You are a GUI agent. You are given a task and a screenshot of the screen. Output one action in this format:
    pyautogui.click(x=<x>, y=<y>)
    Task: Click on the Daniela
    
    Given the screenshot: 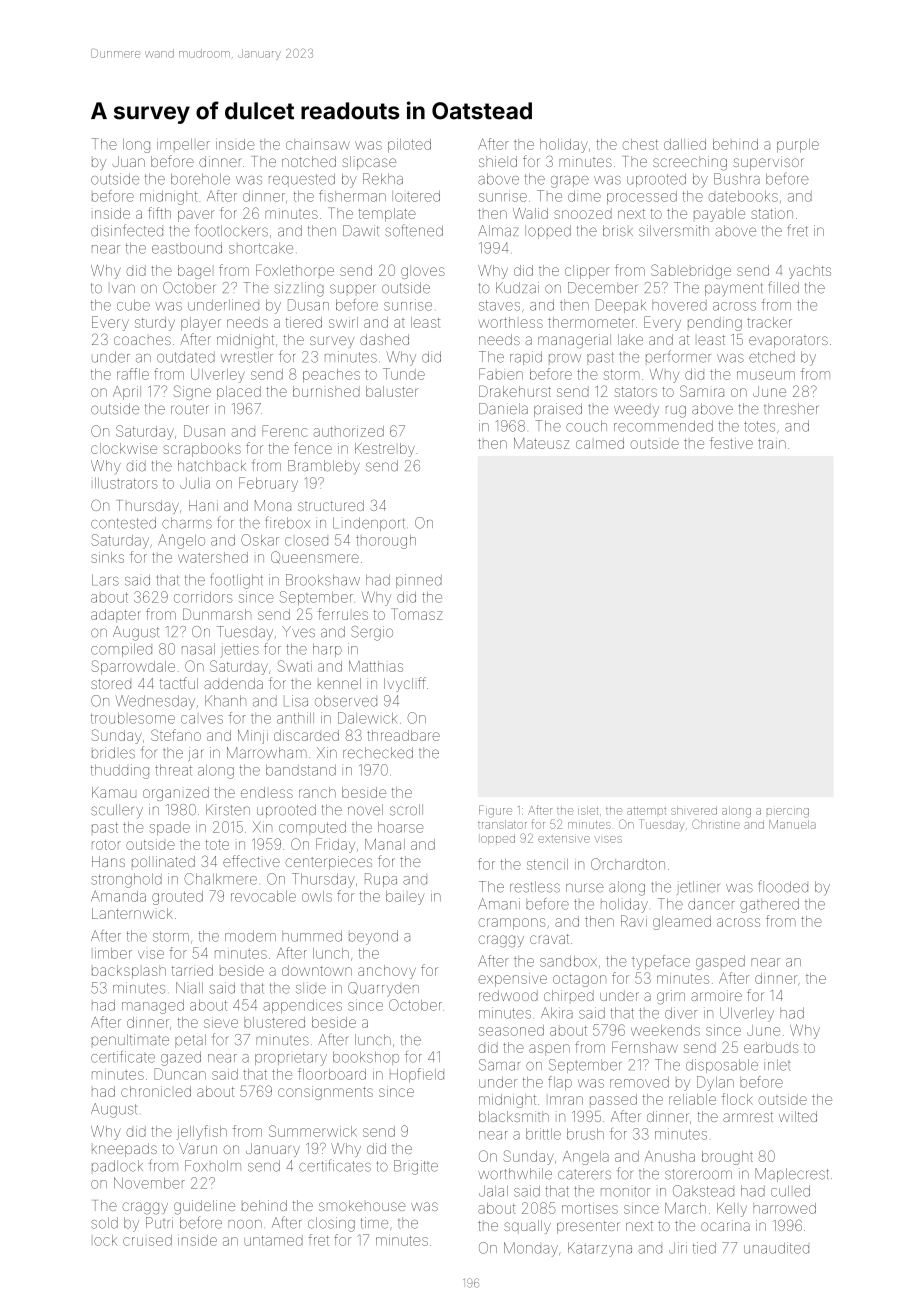 What is the action you would take?
    pyautogui.click(x=503, y=409)
